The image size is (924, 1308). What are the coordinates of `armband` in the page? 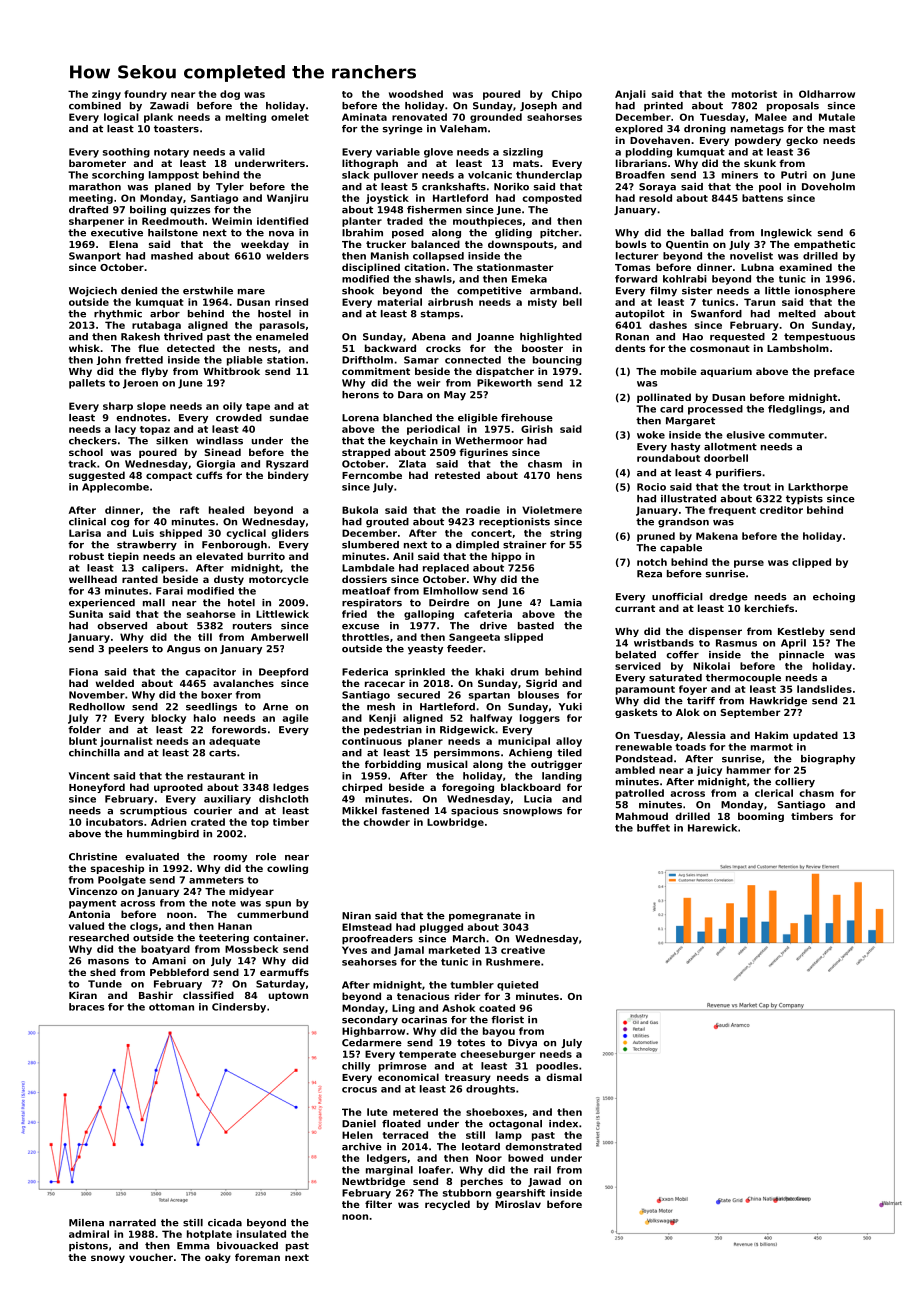 It's located at (554, 291).
